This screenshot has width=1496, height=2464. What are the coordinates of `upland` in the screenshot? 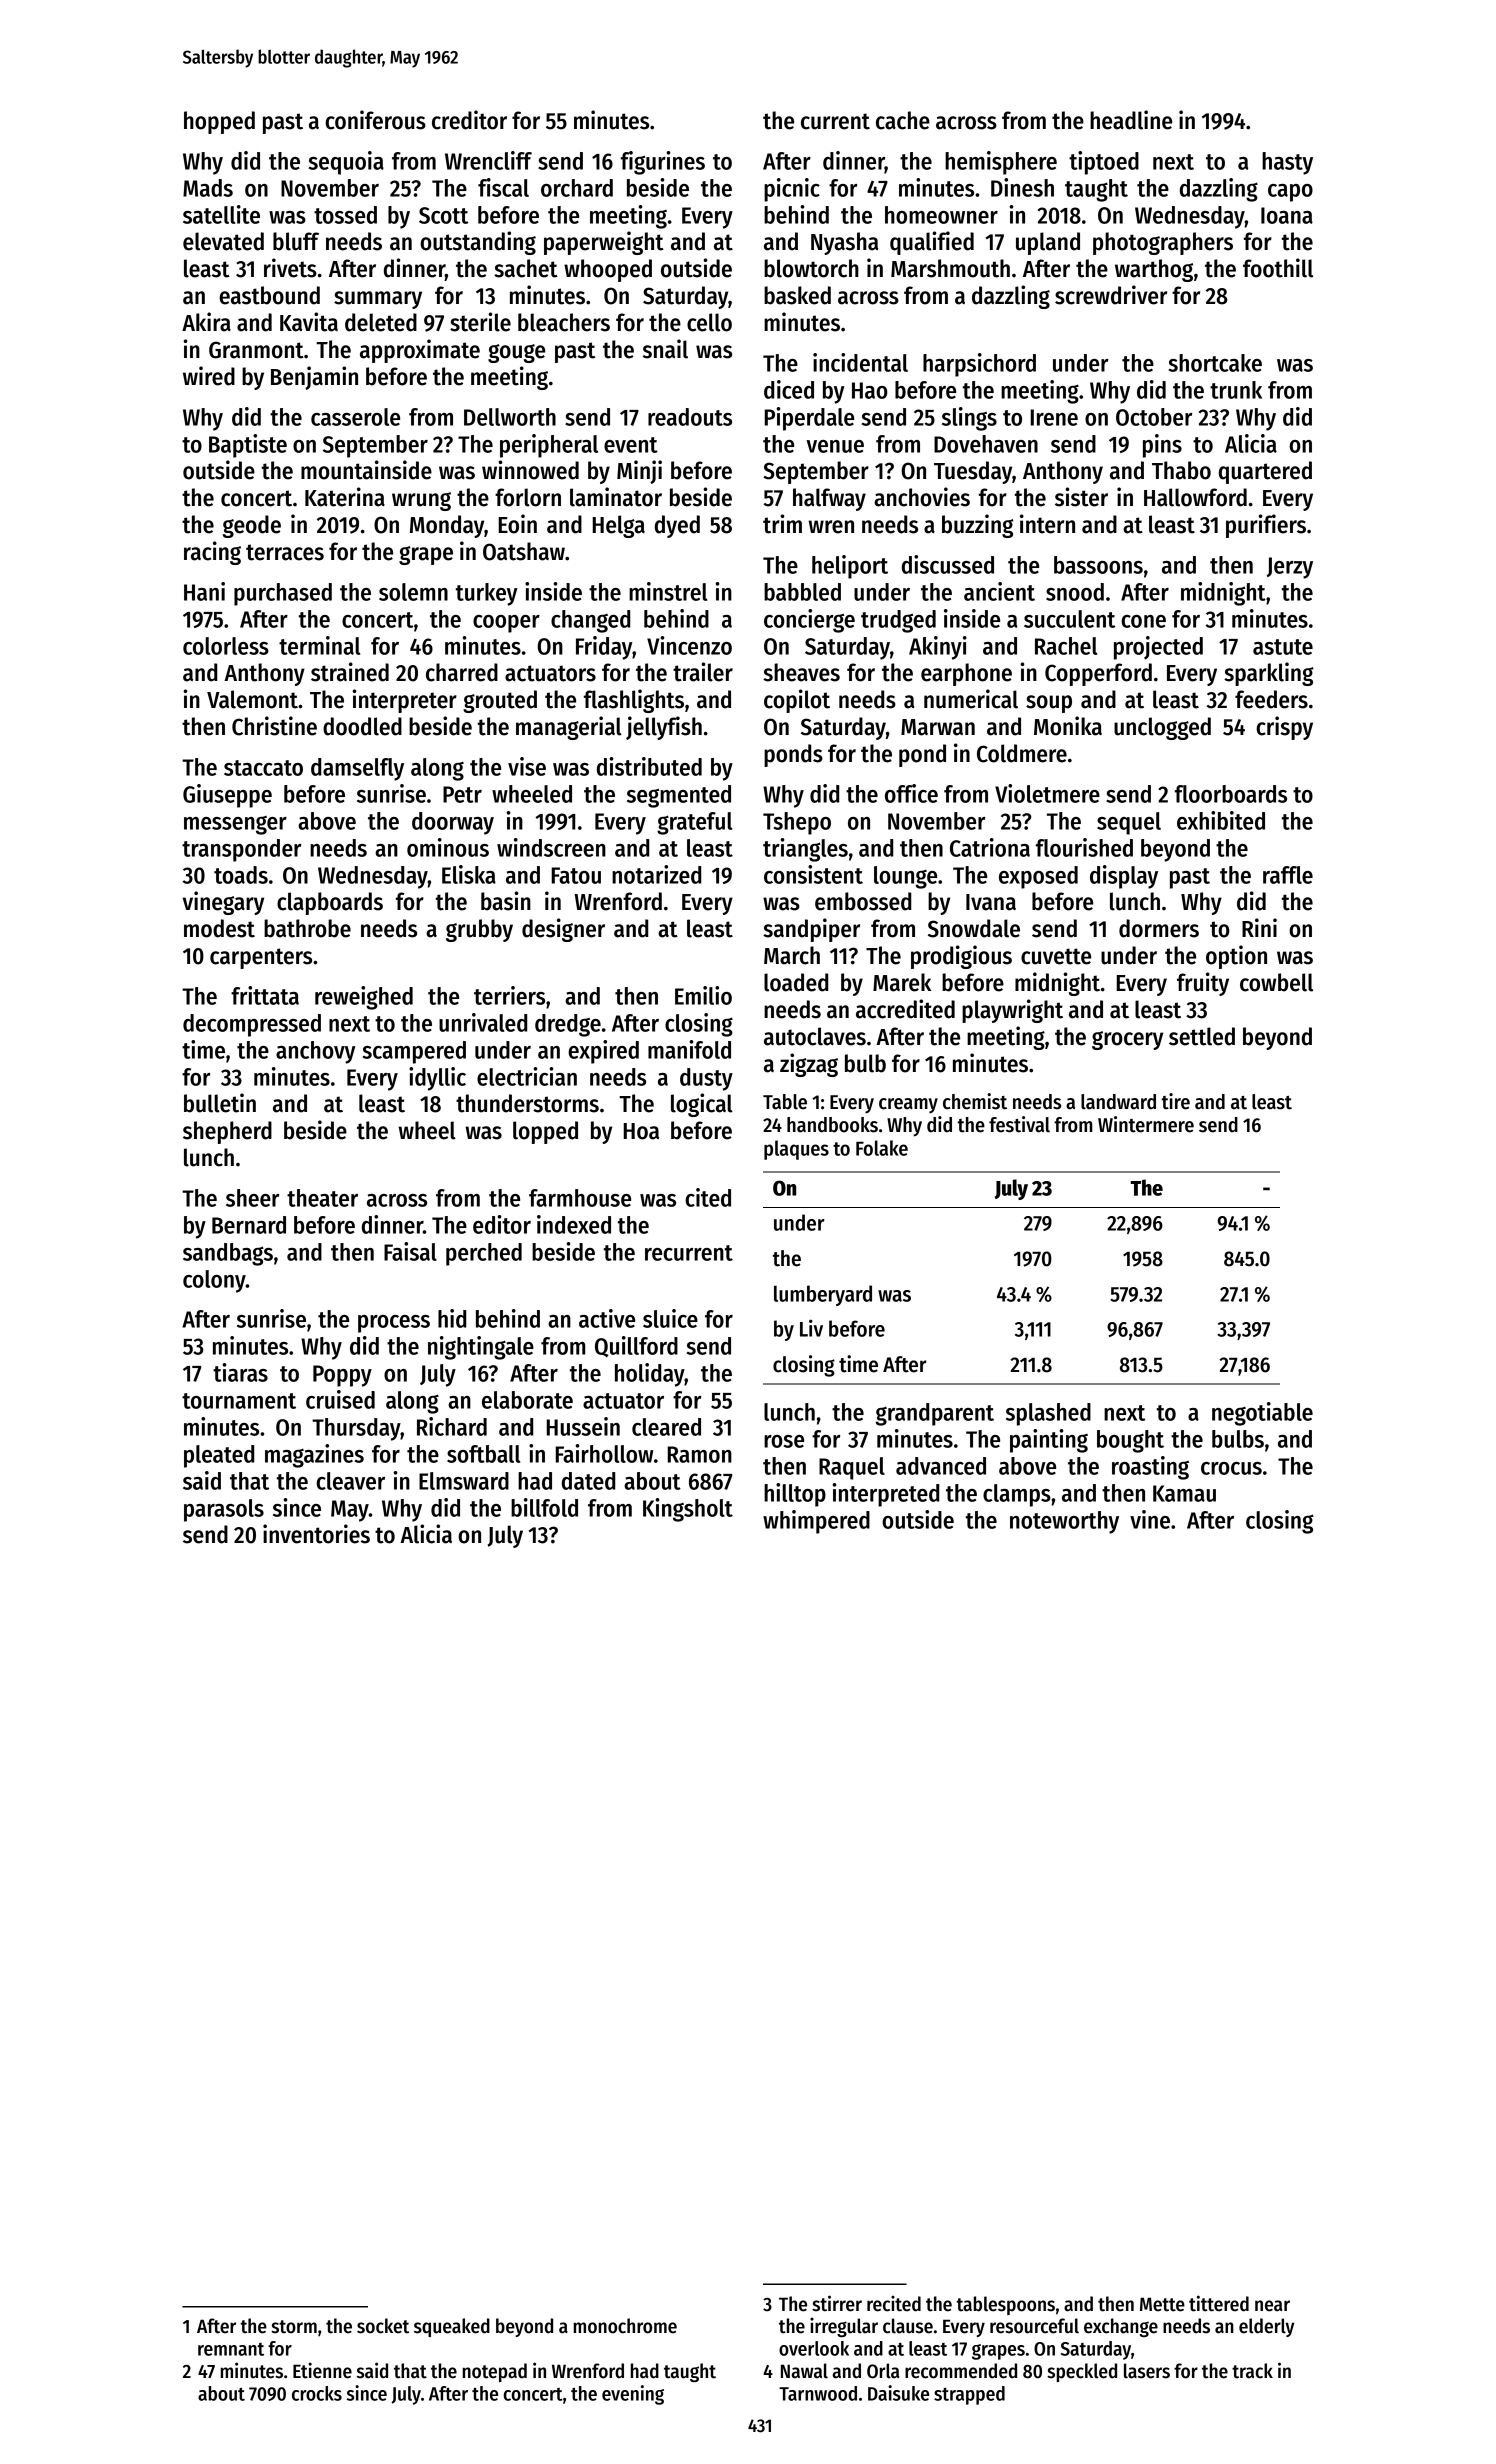 It's located at (1048, 243).
